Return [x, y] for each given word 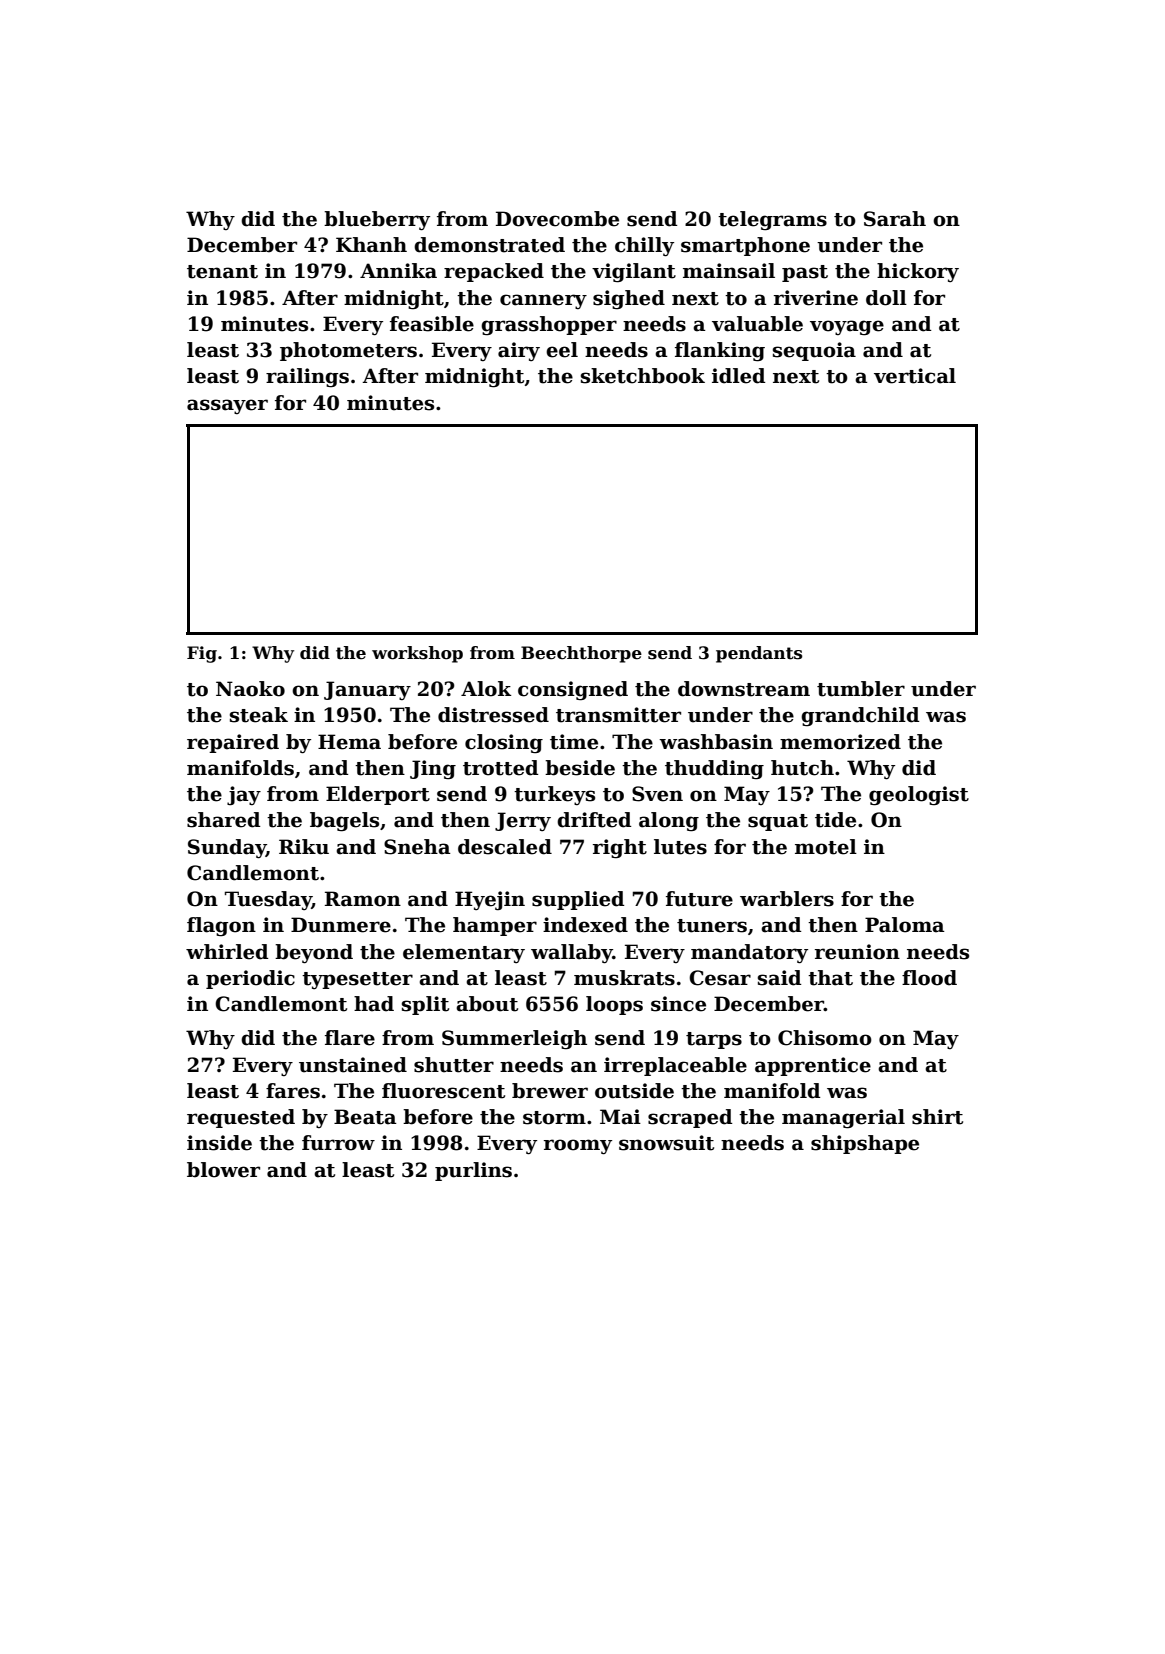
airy [519, 351]
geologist [919, 796]
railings [307, 377]
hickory [918, 272]
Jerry [523, 821]
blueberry [377, 221]
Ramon [363, 899]
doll [886, 298]
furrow [338, 1143]
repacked [494, 272]
